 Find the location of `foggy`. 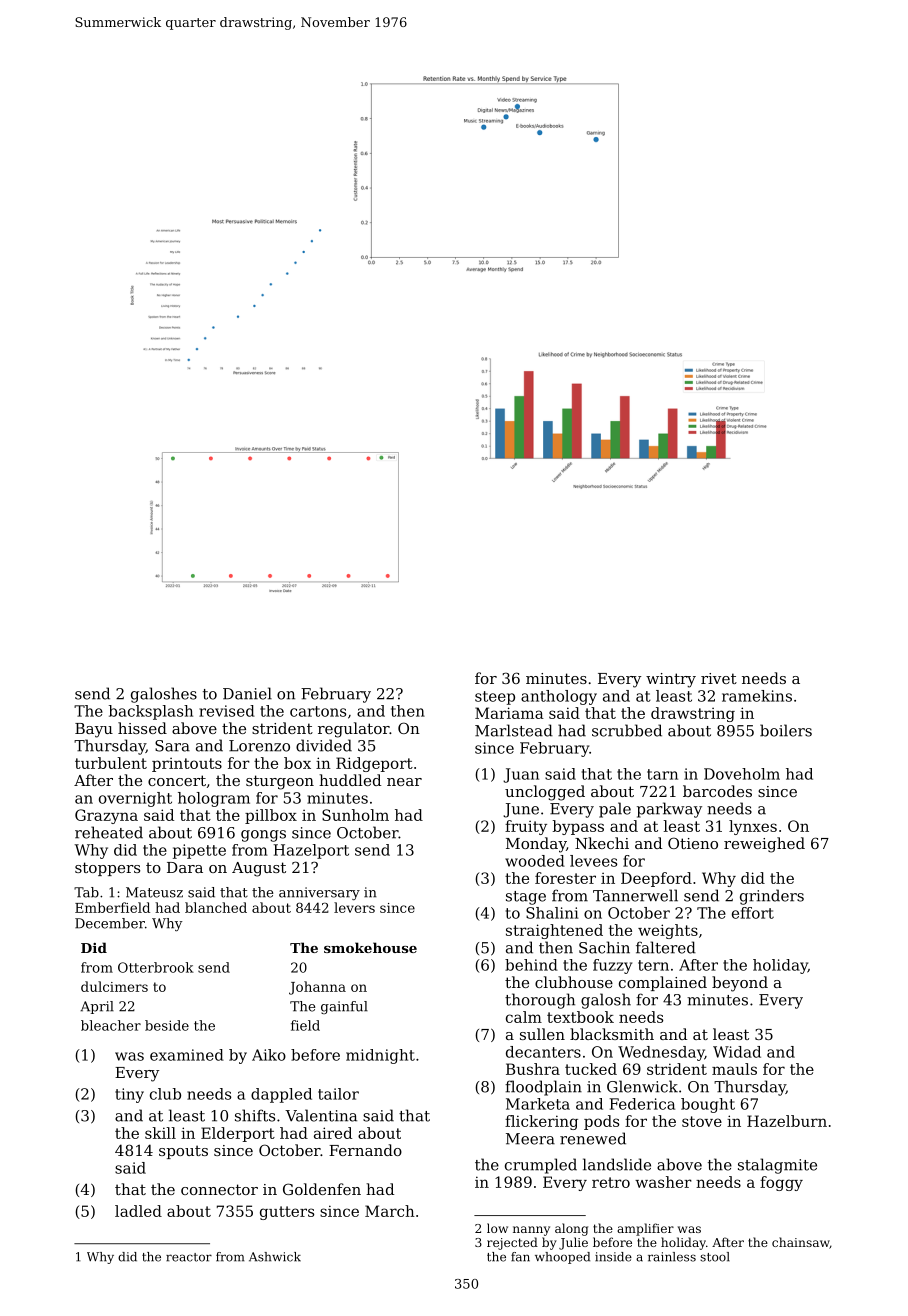

foggy is located at coordinates (781, 1183).
